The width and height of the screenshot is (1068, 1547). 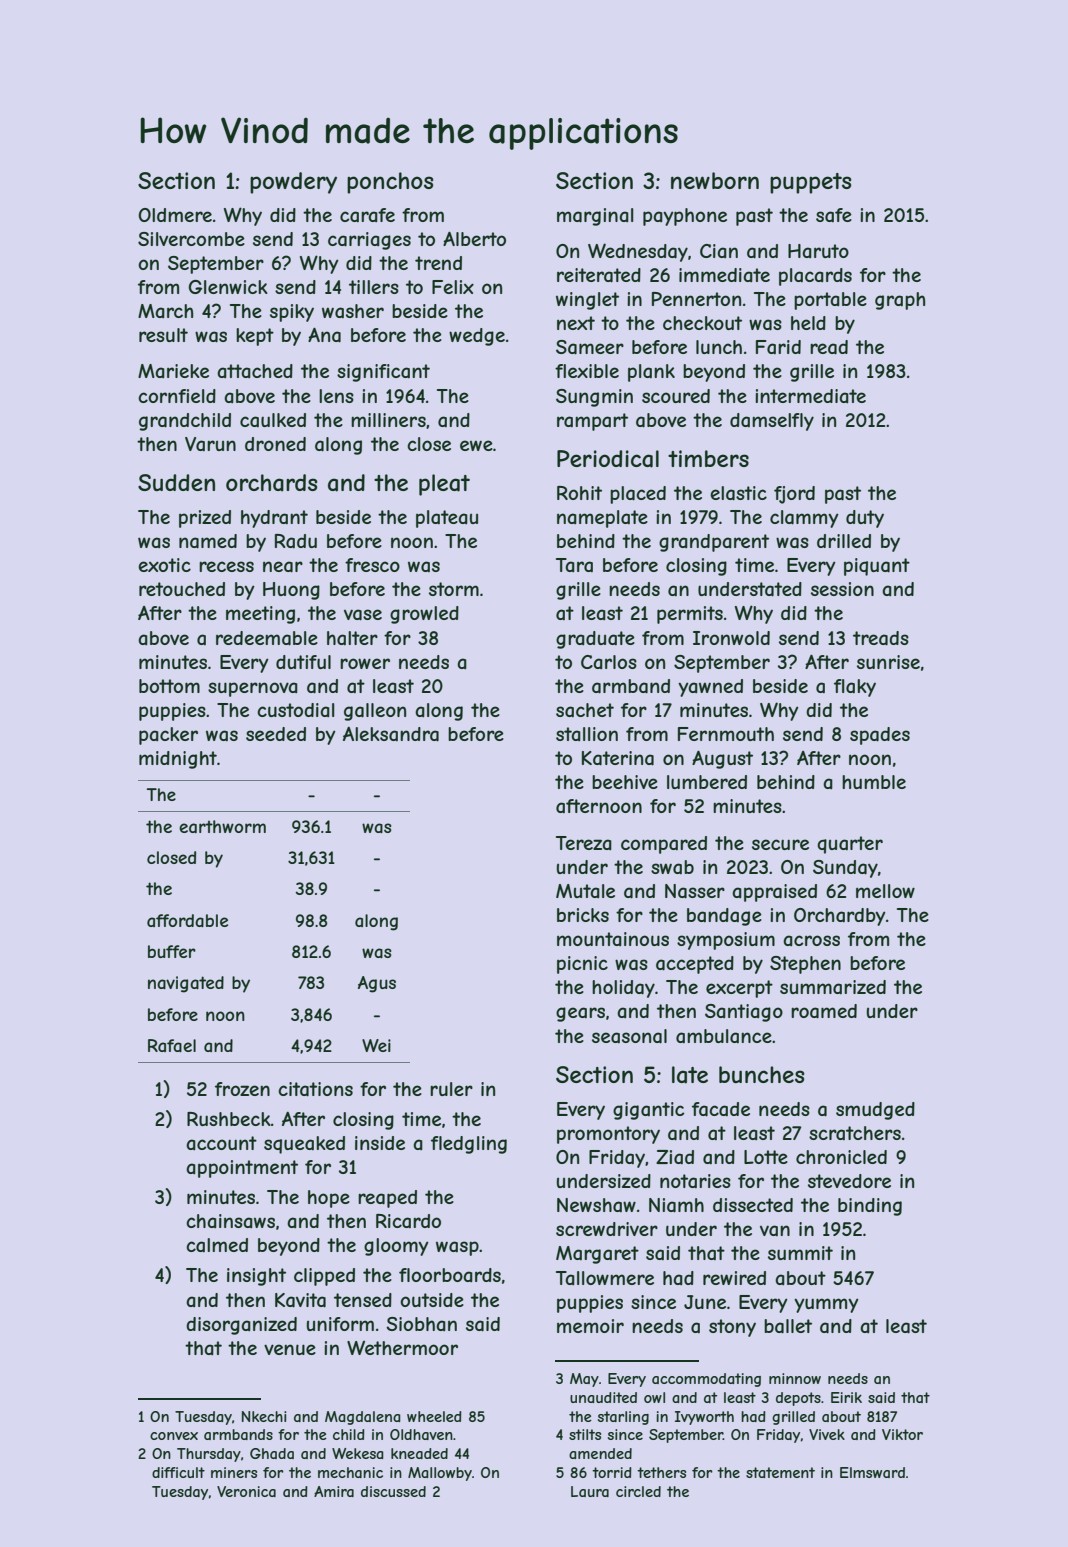 What do you see at coordinates (778, 347) in the screenshot?
I see `Farid` at bounding box center [778, 347].
